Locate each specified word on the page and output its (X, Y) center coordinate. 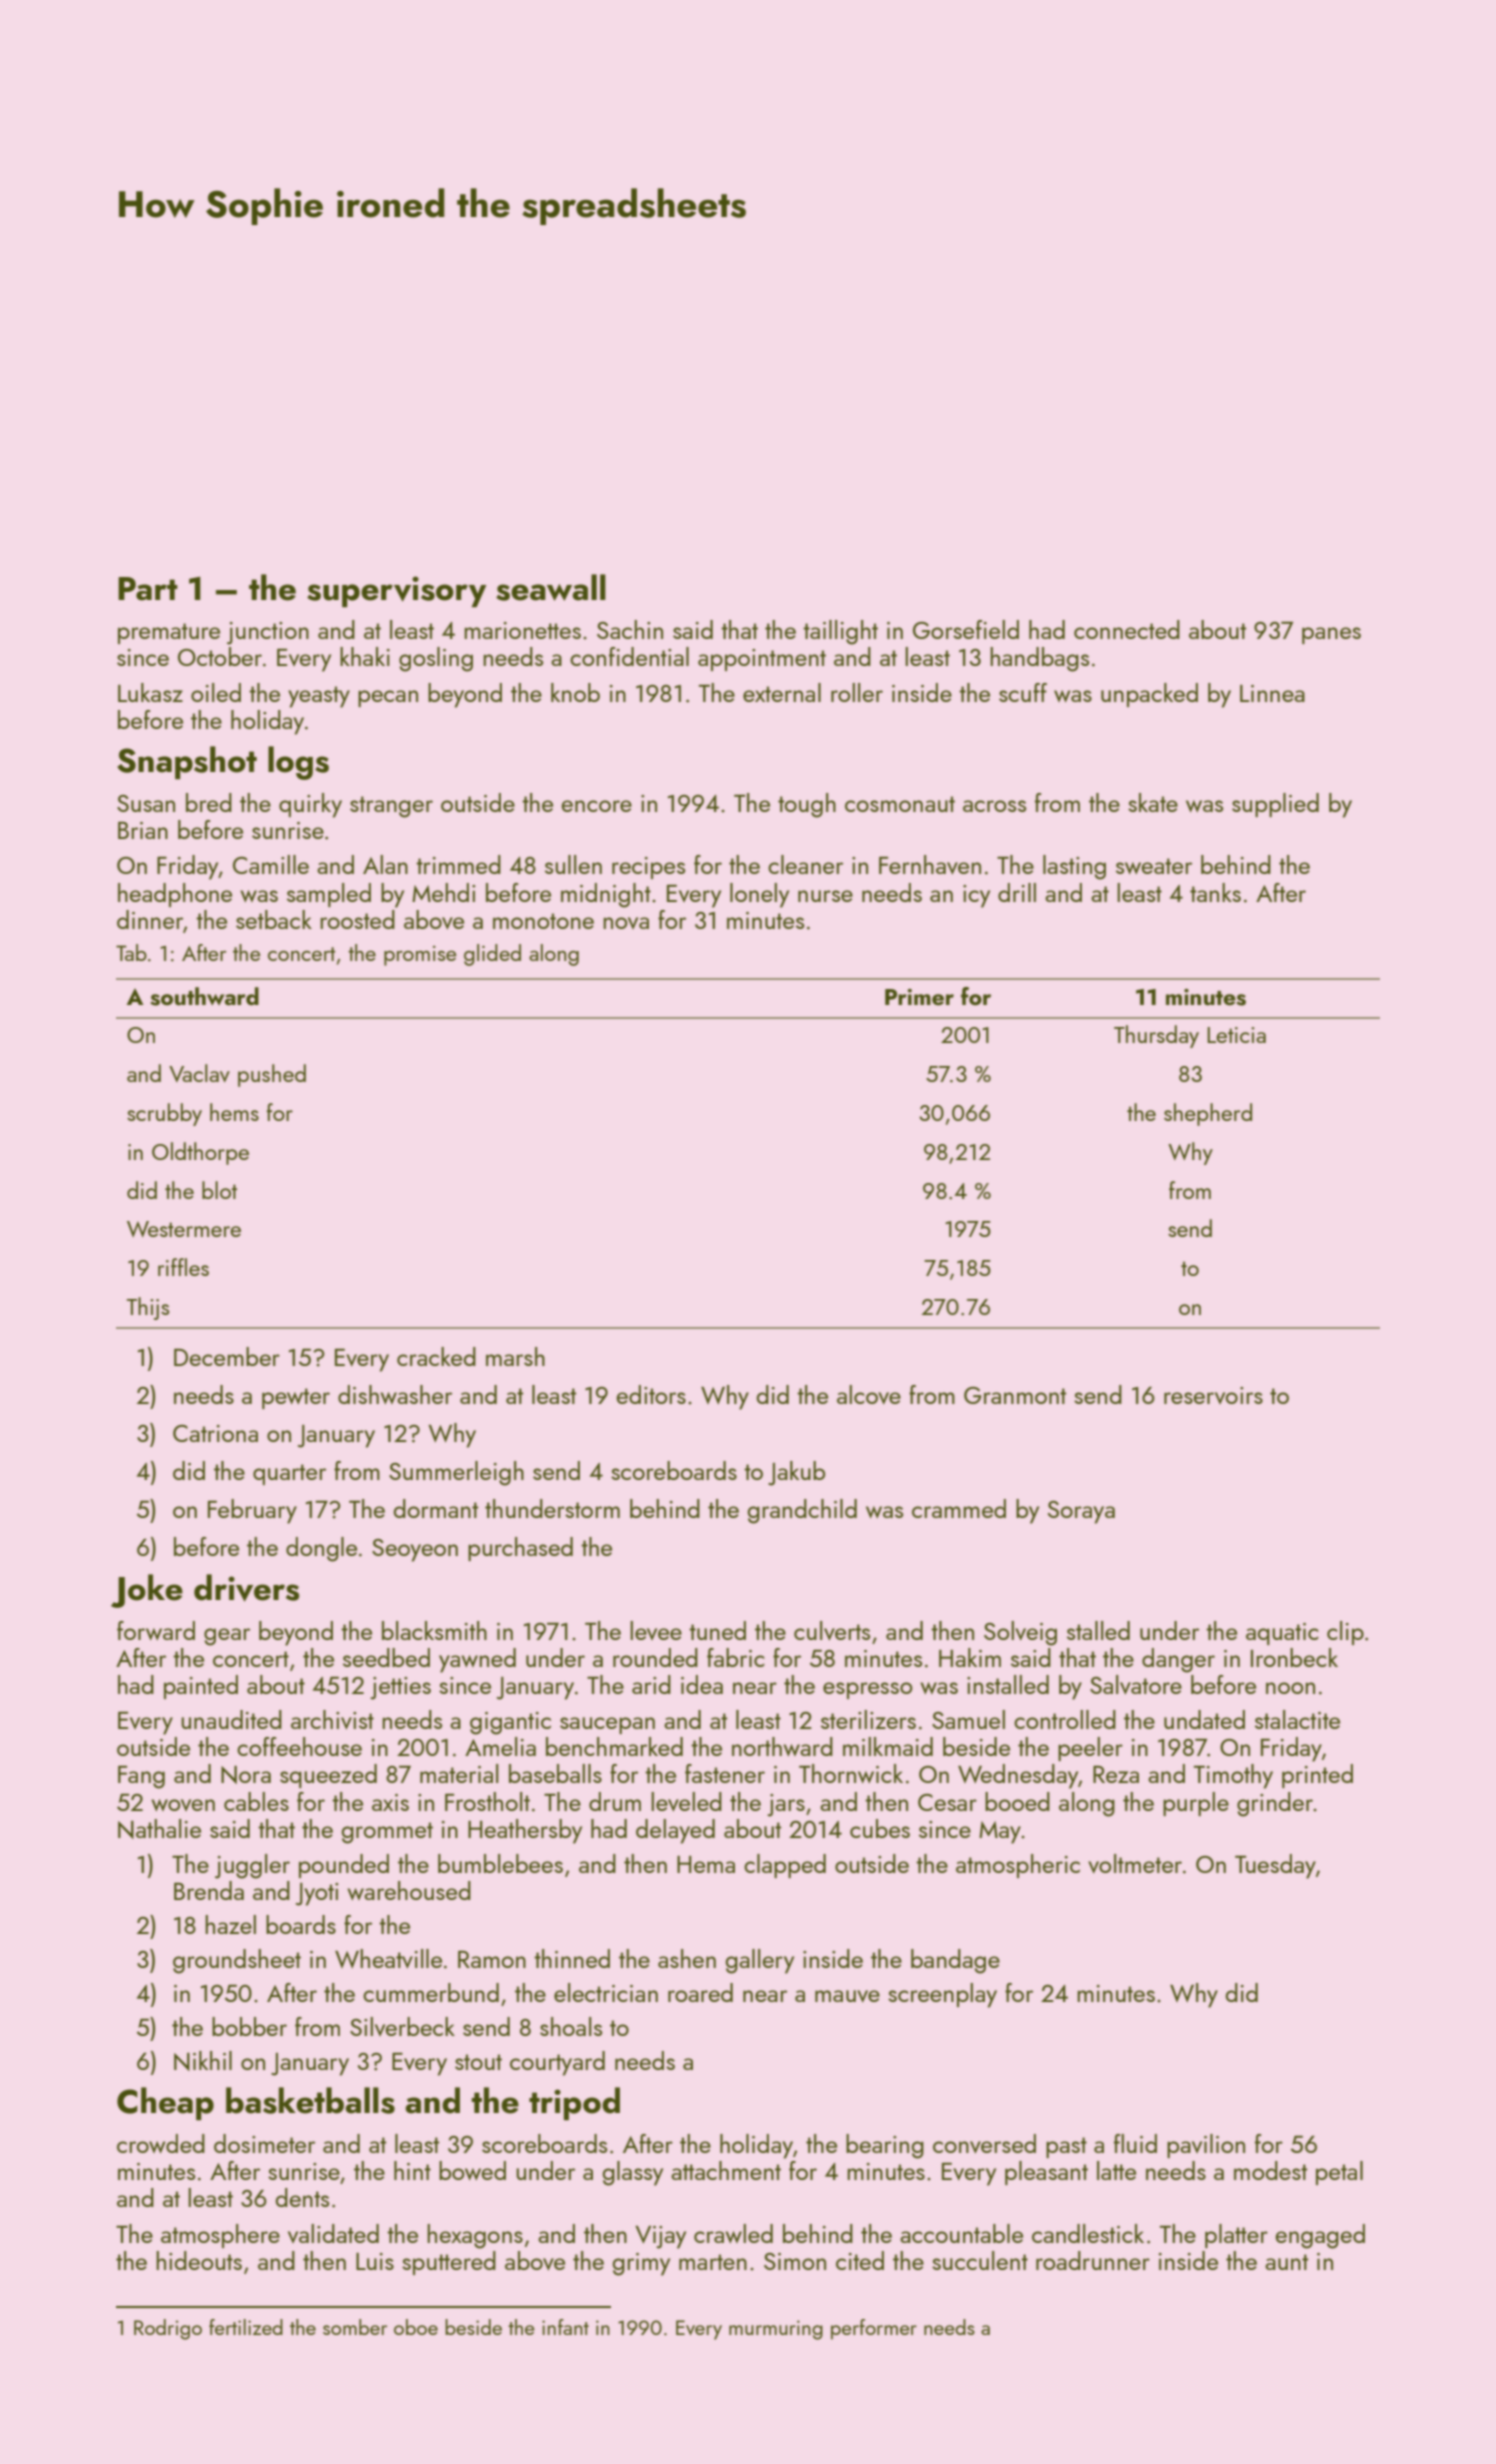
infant (565, 2327)
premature (169, 633)
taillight (840, 632)
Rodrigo (168, 2329)
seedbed (386, 1657)
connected (1127, 629)
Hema (706, 1864)
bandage (955, 1961)
